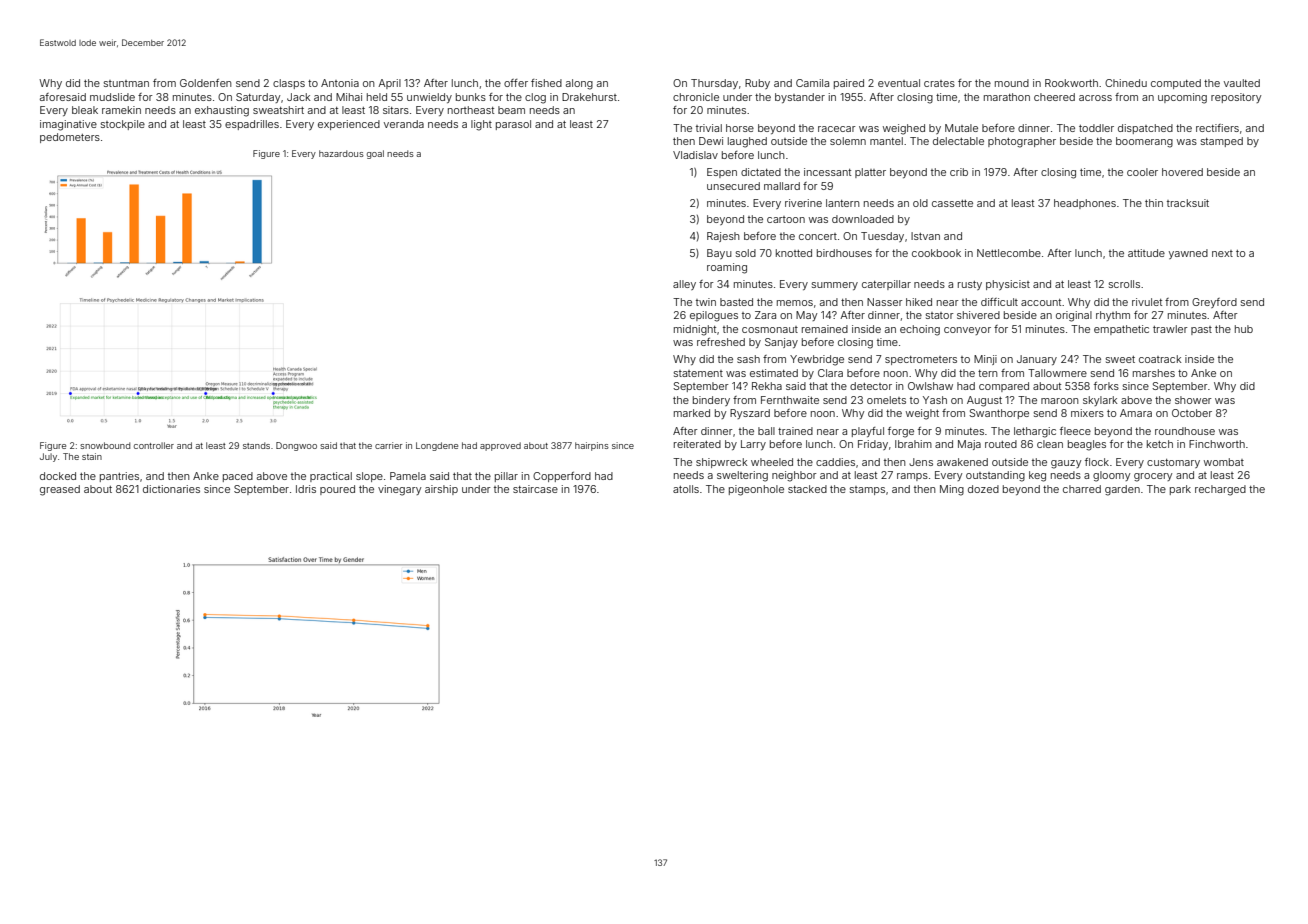 The height and width of the screenshot is (924, 1308). Describe the element at coordinates (60, 490) in the screenshot. I see `greased` at that location.
